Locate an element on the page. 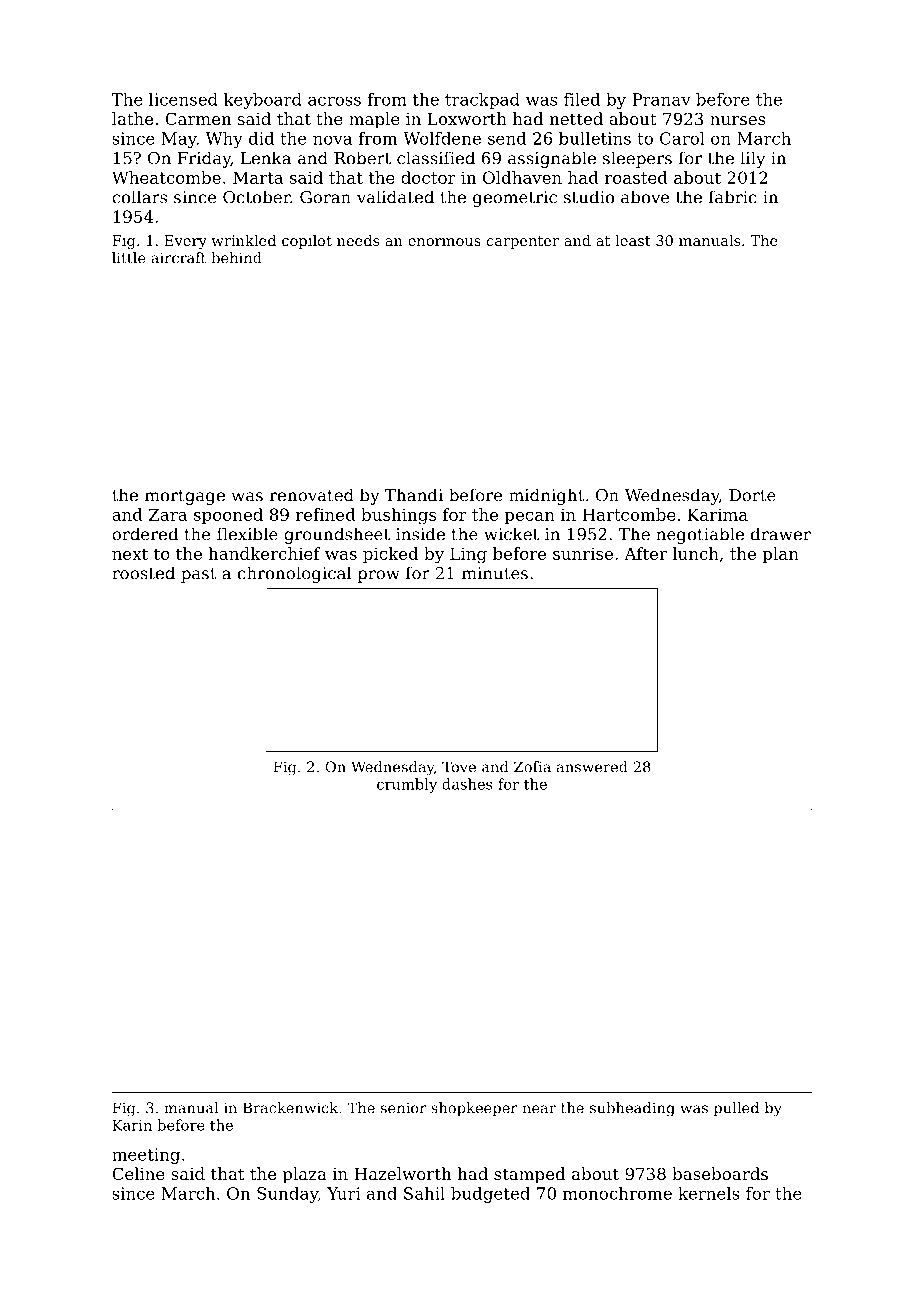 This page has width=924, height=1314. licensed is located at coordinates (183, 99).
